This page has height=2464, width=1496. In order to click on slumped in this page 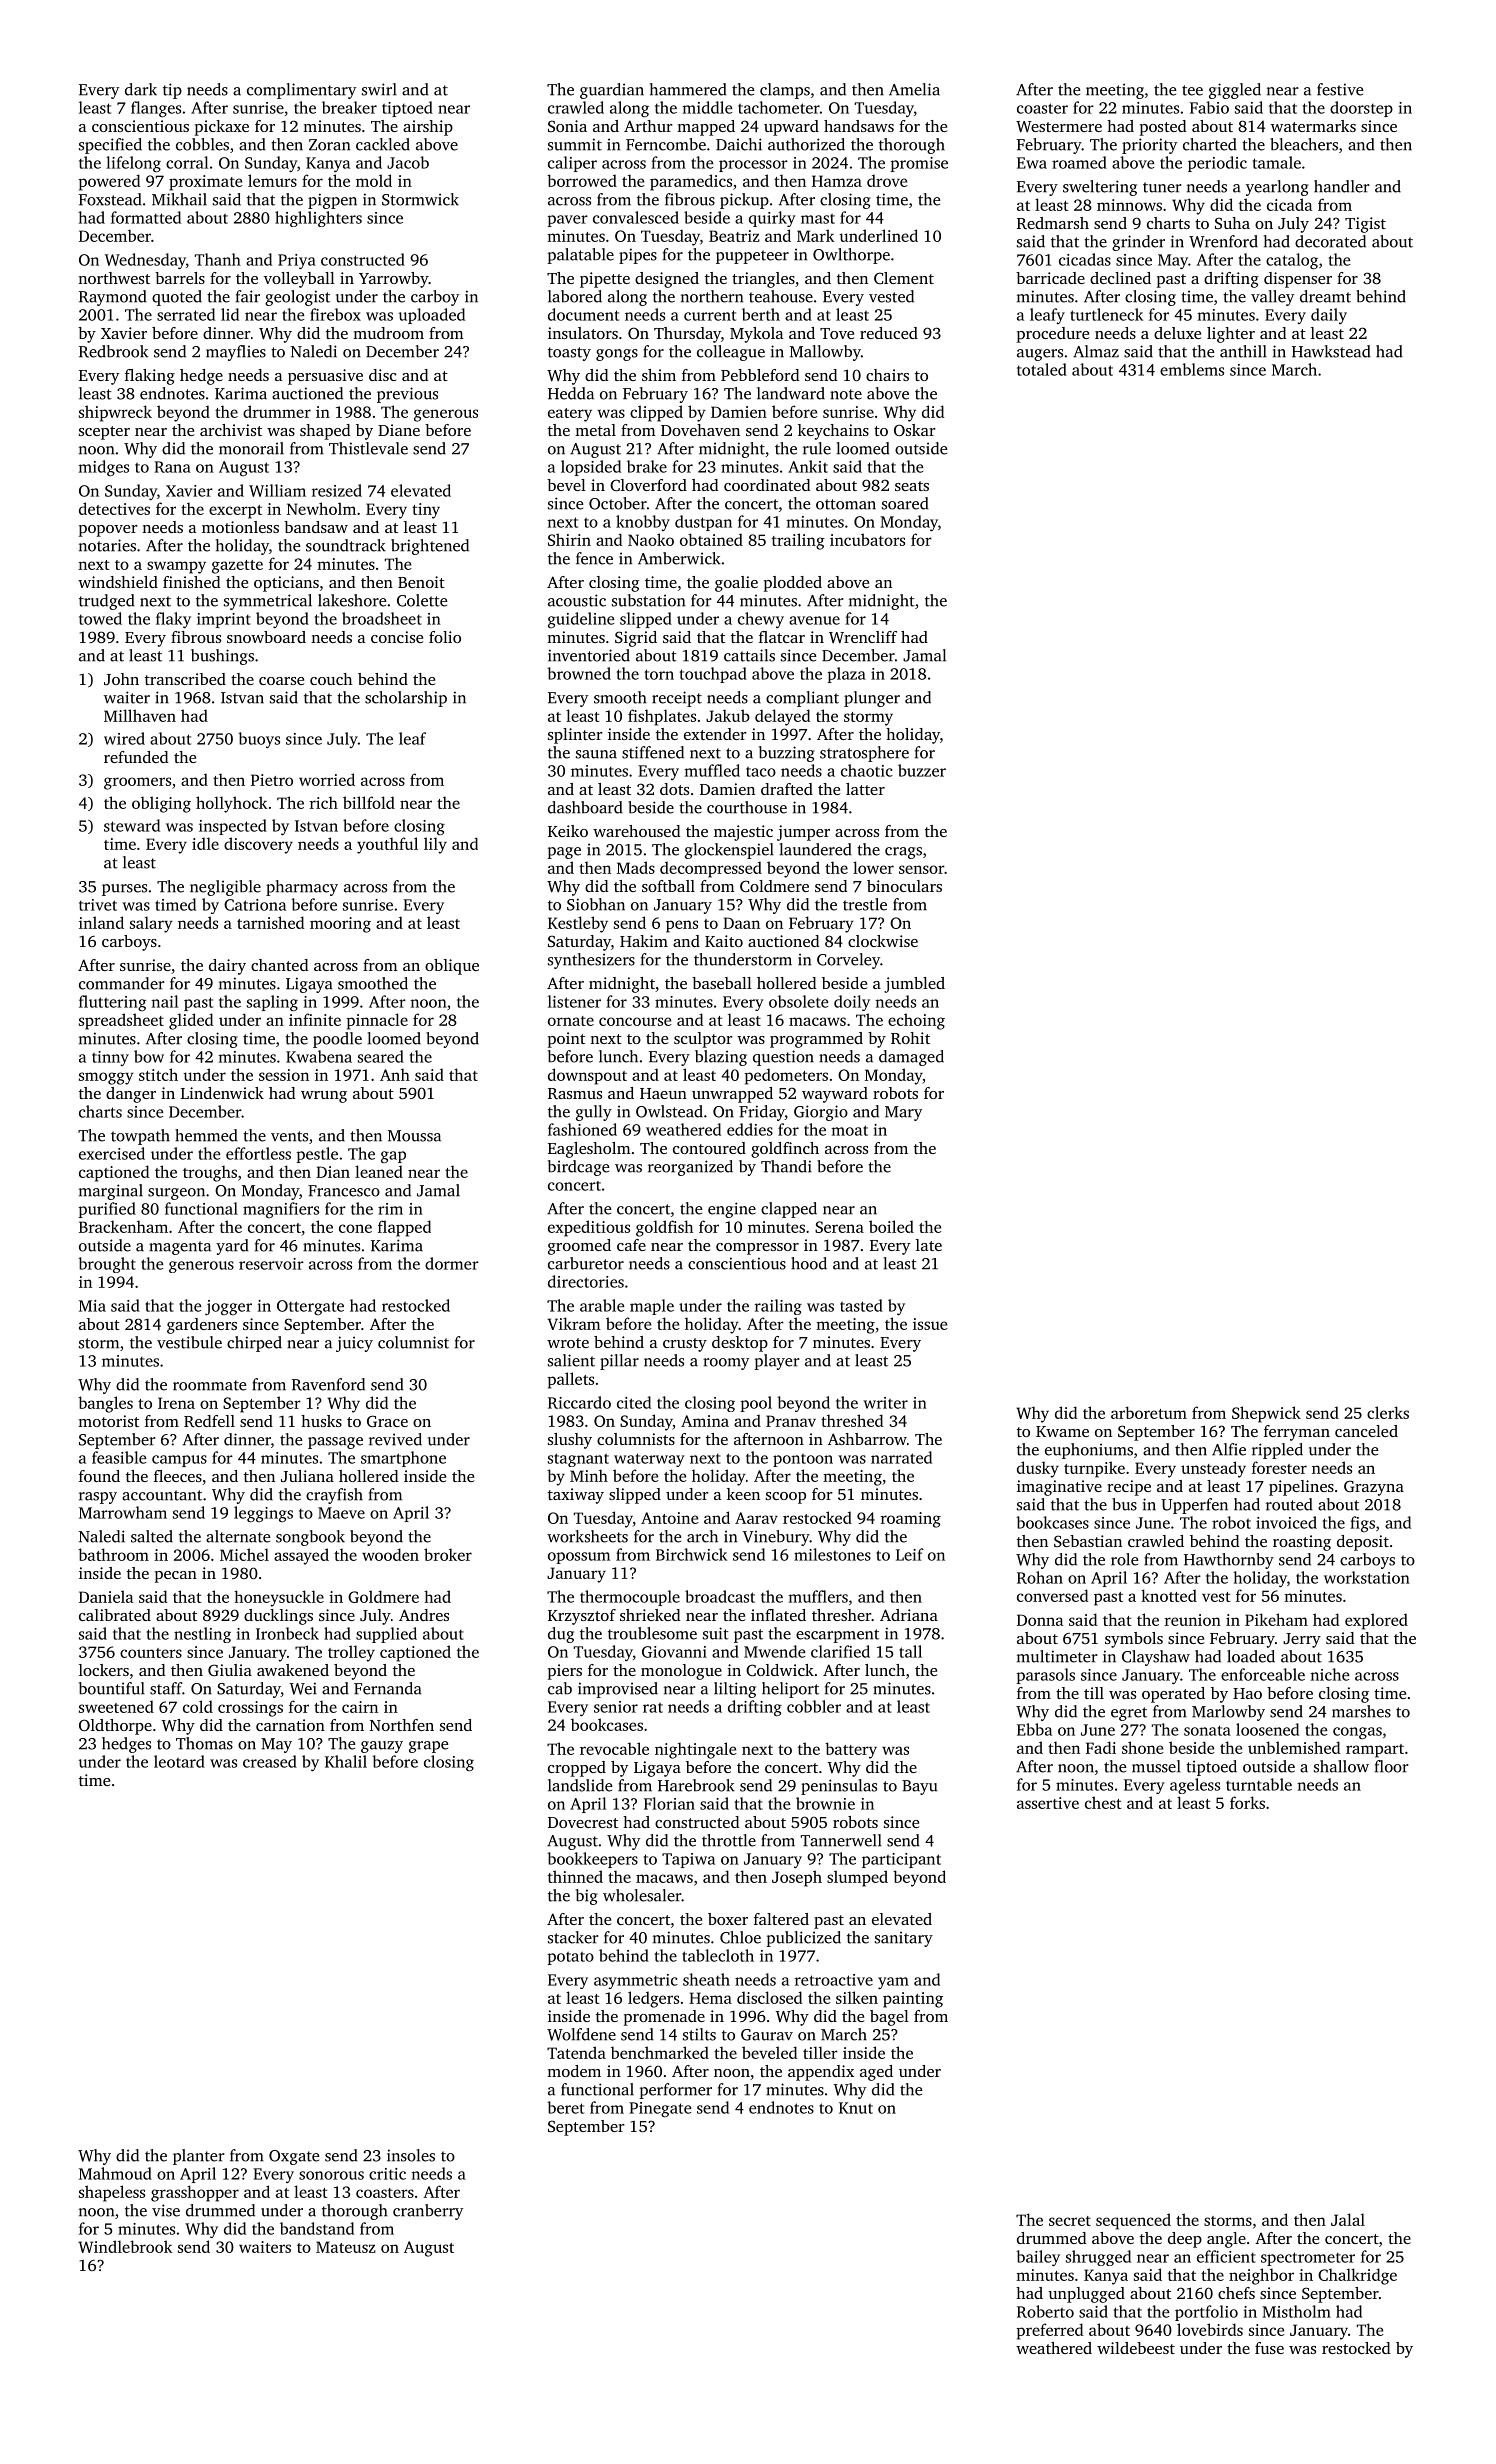, I will do `click(857, 1878)`.
